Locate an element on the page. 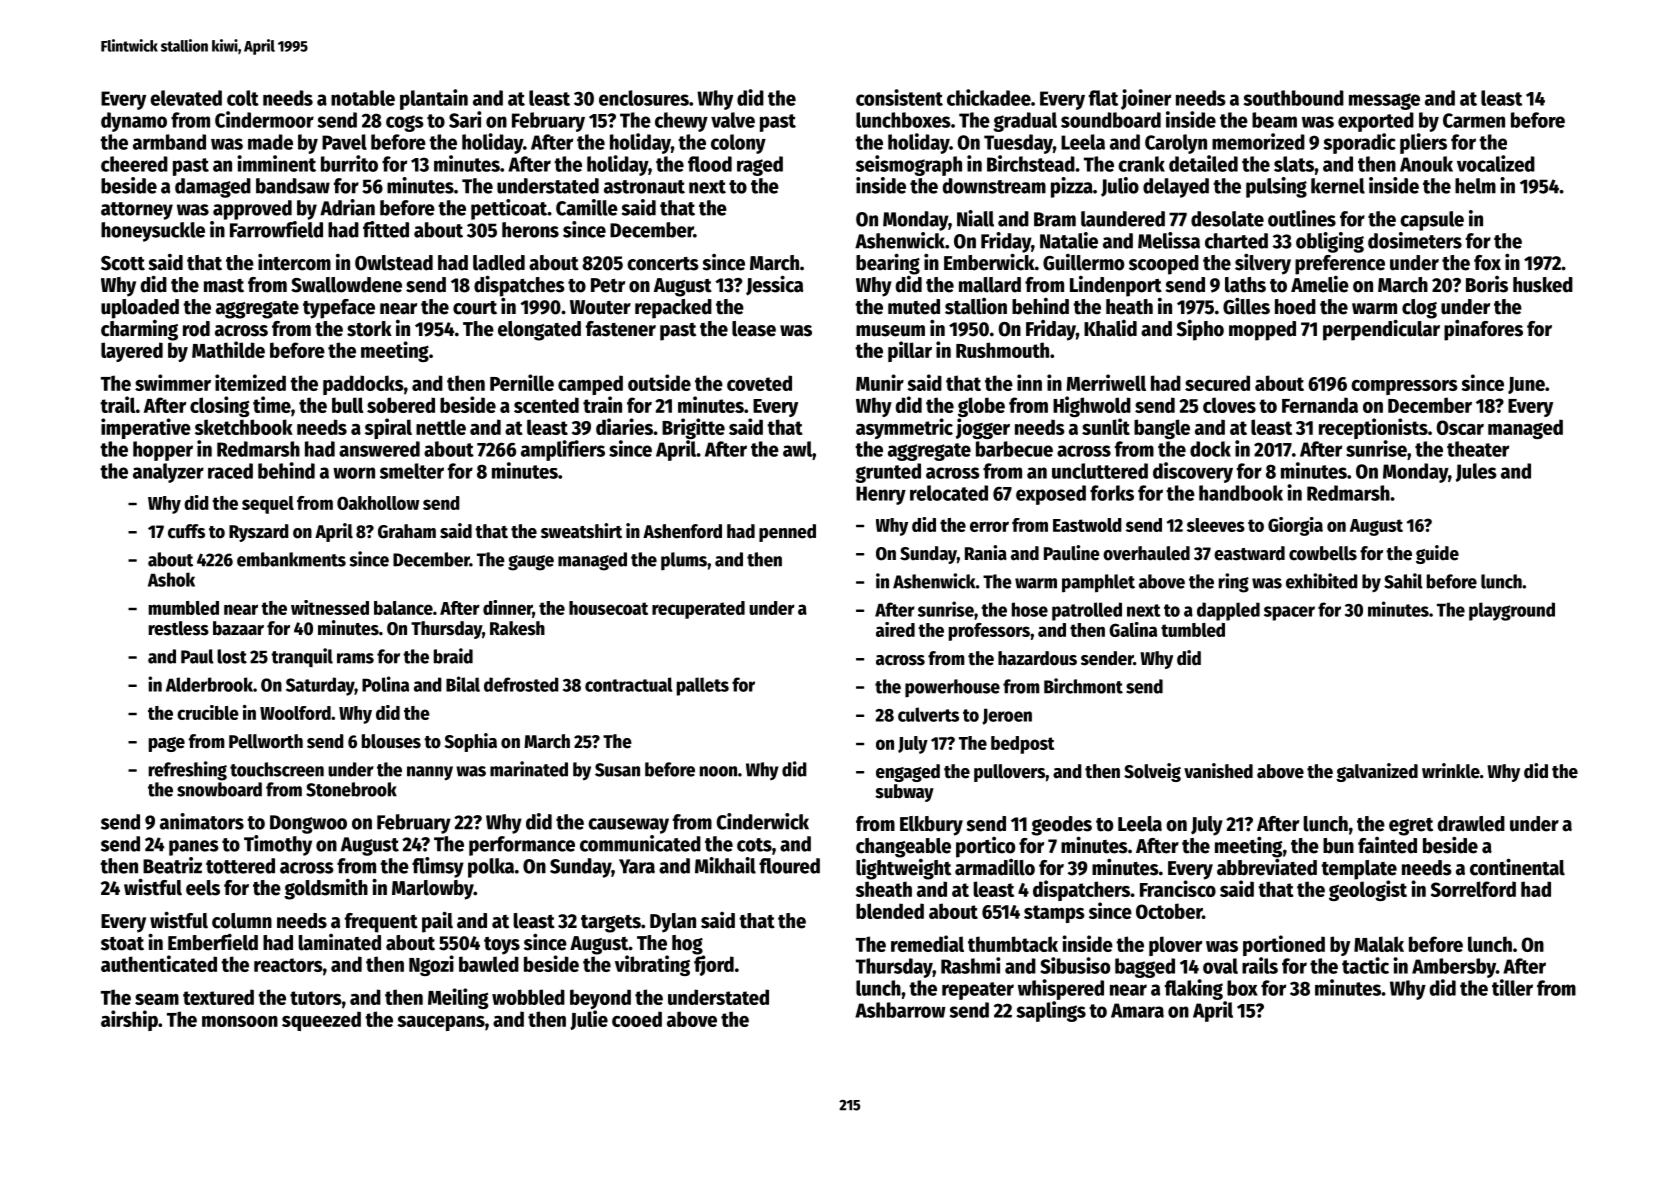 The image size is (1679, 1187). animators is located at coordinates (202, 821).
